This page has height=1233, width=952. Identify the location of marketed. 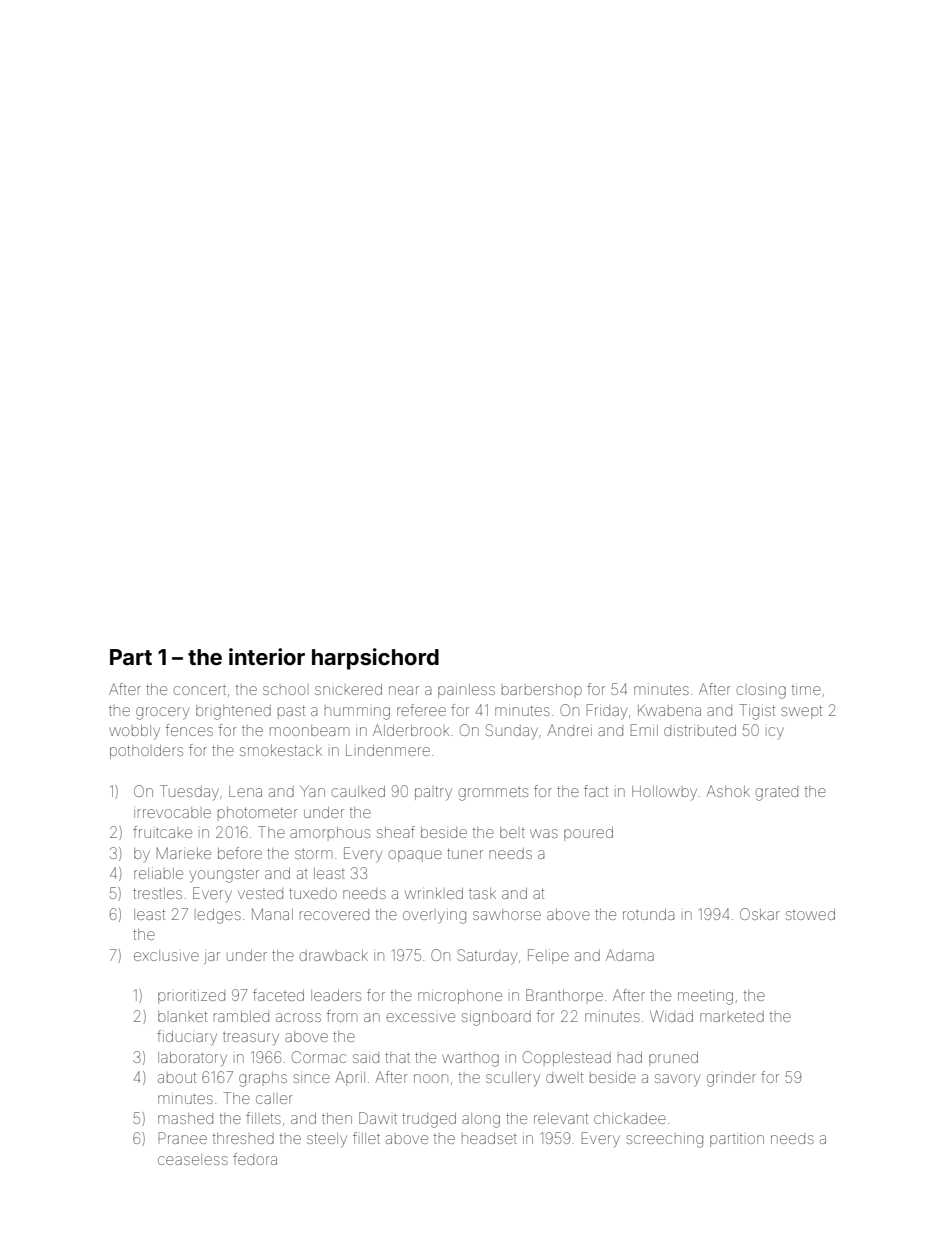
(732, 1016).
